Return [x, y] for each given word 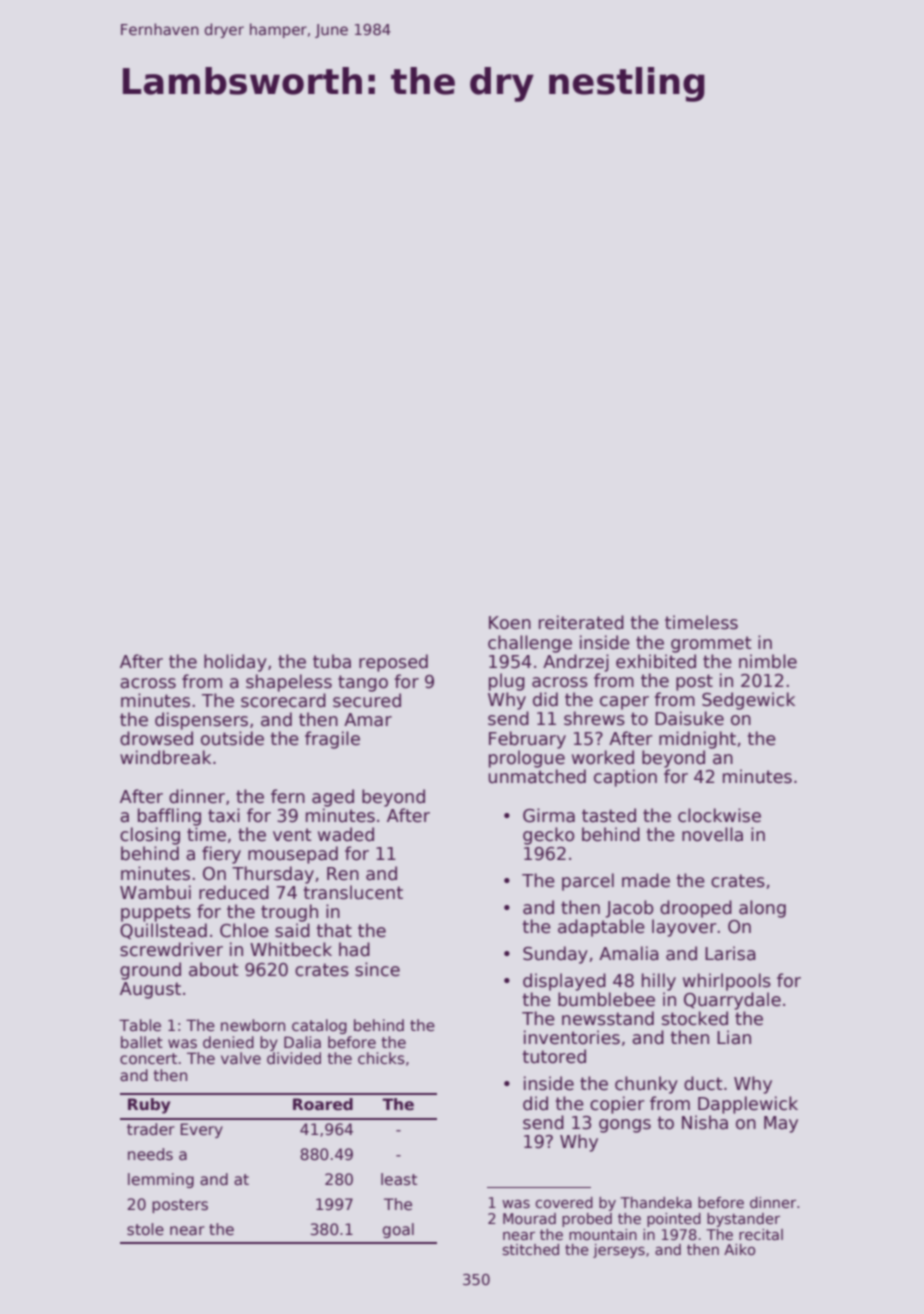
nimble [768, 661]
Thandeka [656, 1202]
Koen [510, 623]
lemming [161, 1180]
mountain [603, 1234]
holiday [235, 663]
